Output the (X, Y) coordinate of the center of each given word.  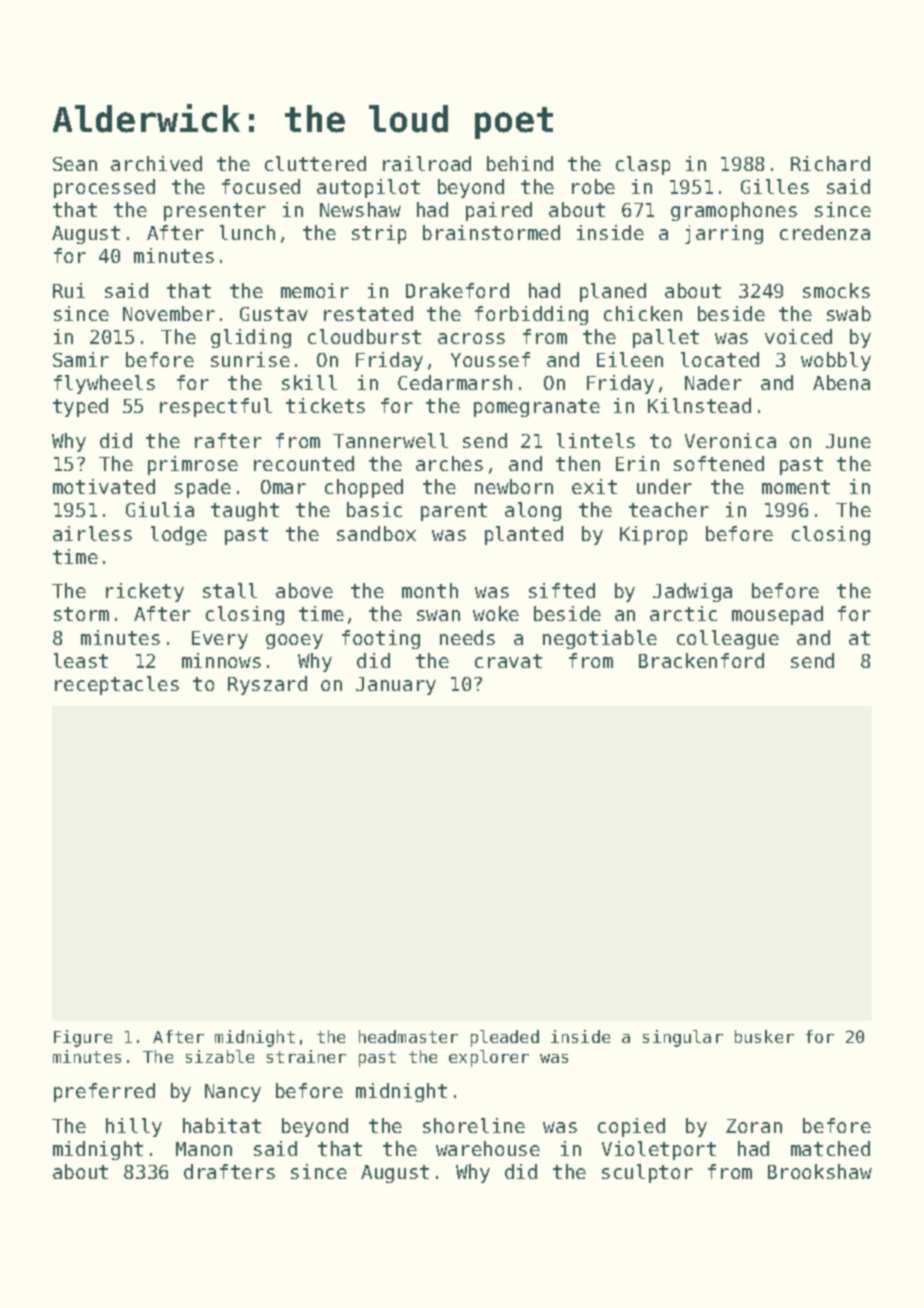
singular (683, 1038)
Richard (830, 163)
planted (524, 535)
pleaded (505, 1038)
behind (520, 163)
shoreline (474, 1125)
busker (764, 1036)
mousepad (777, 615)
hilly (134, 1127)
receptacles (117, 685)
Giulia (160, 509)
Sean (75, 164)
